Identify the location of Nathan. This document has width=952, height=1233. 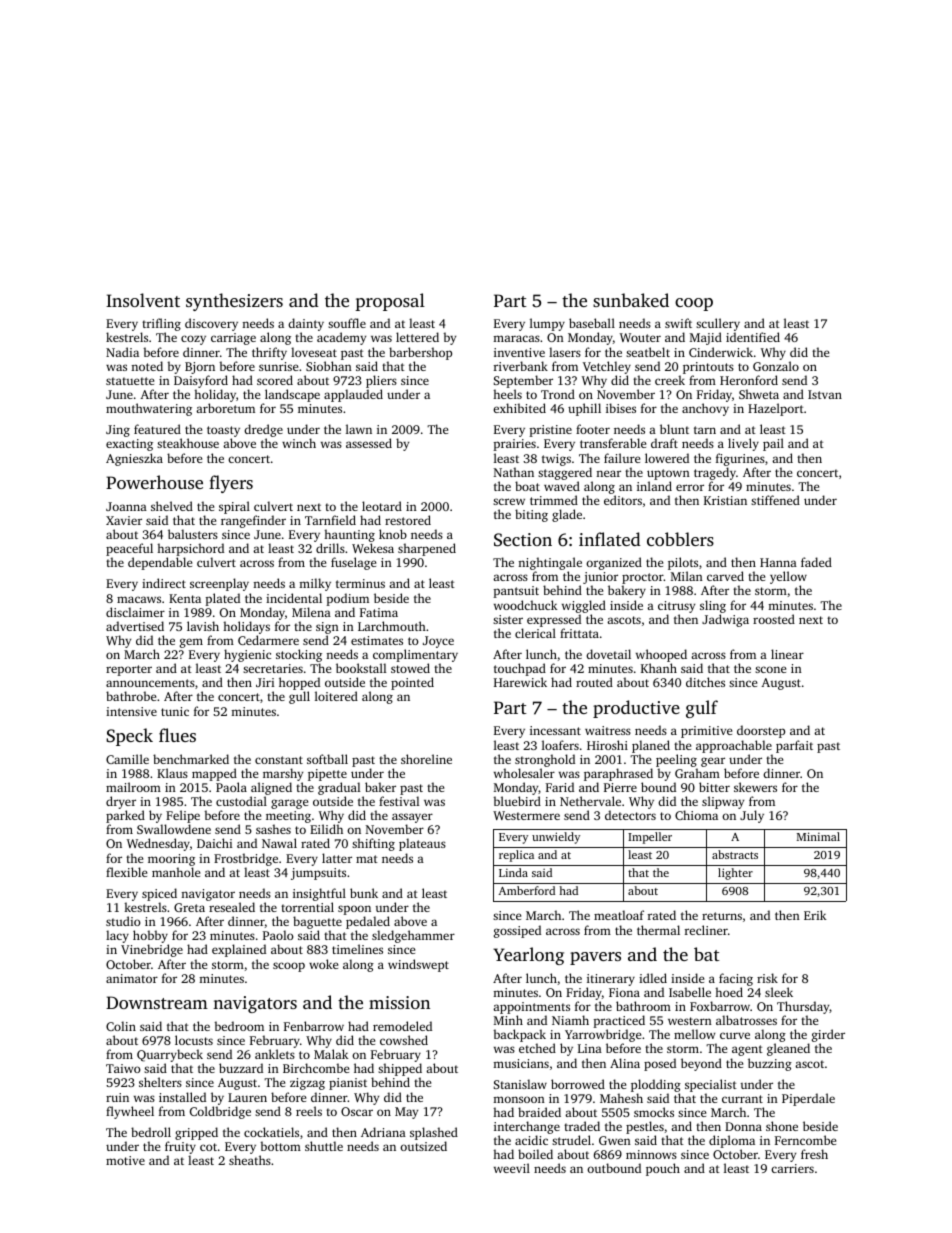
(514, 472).
